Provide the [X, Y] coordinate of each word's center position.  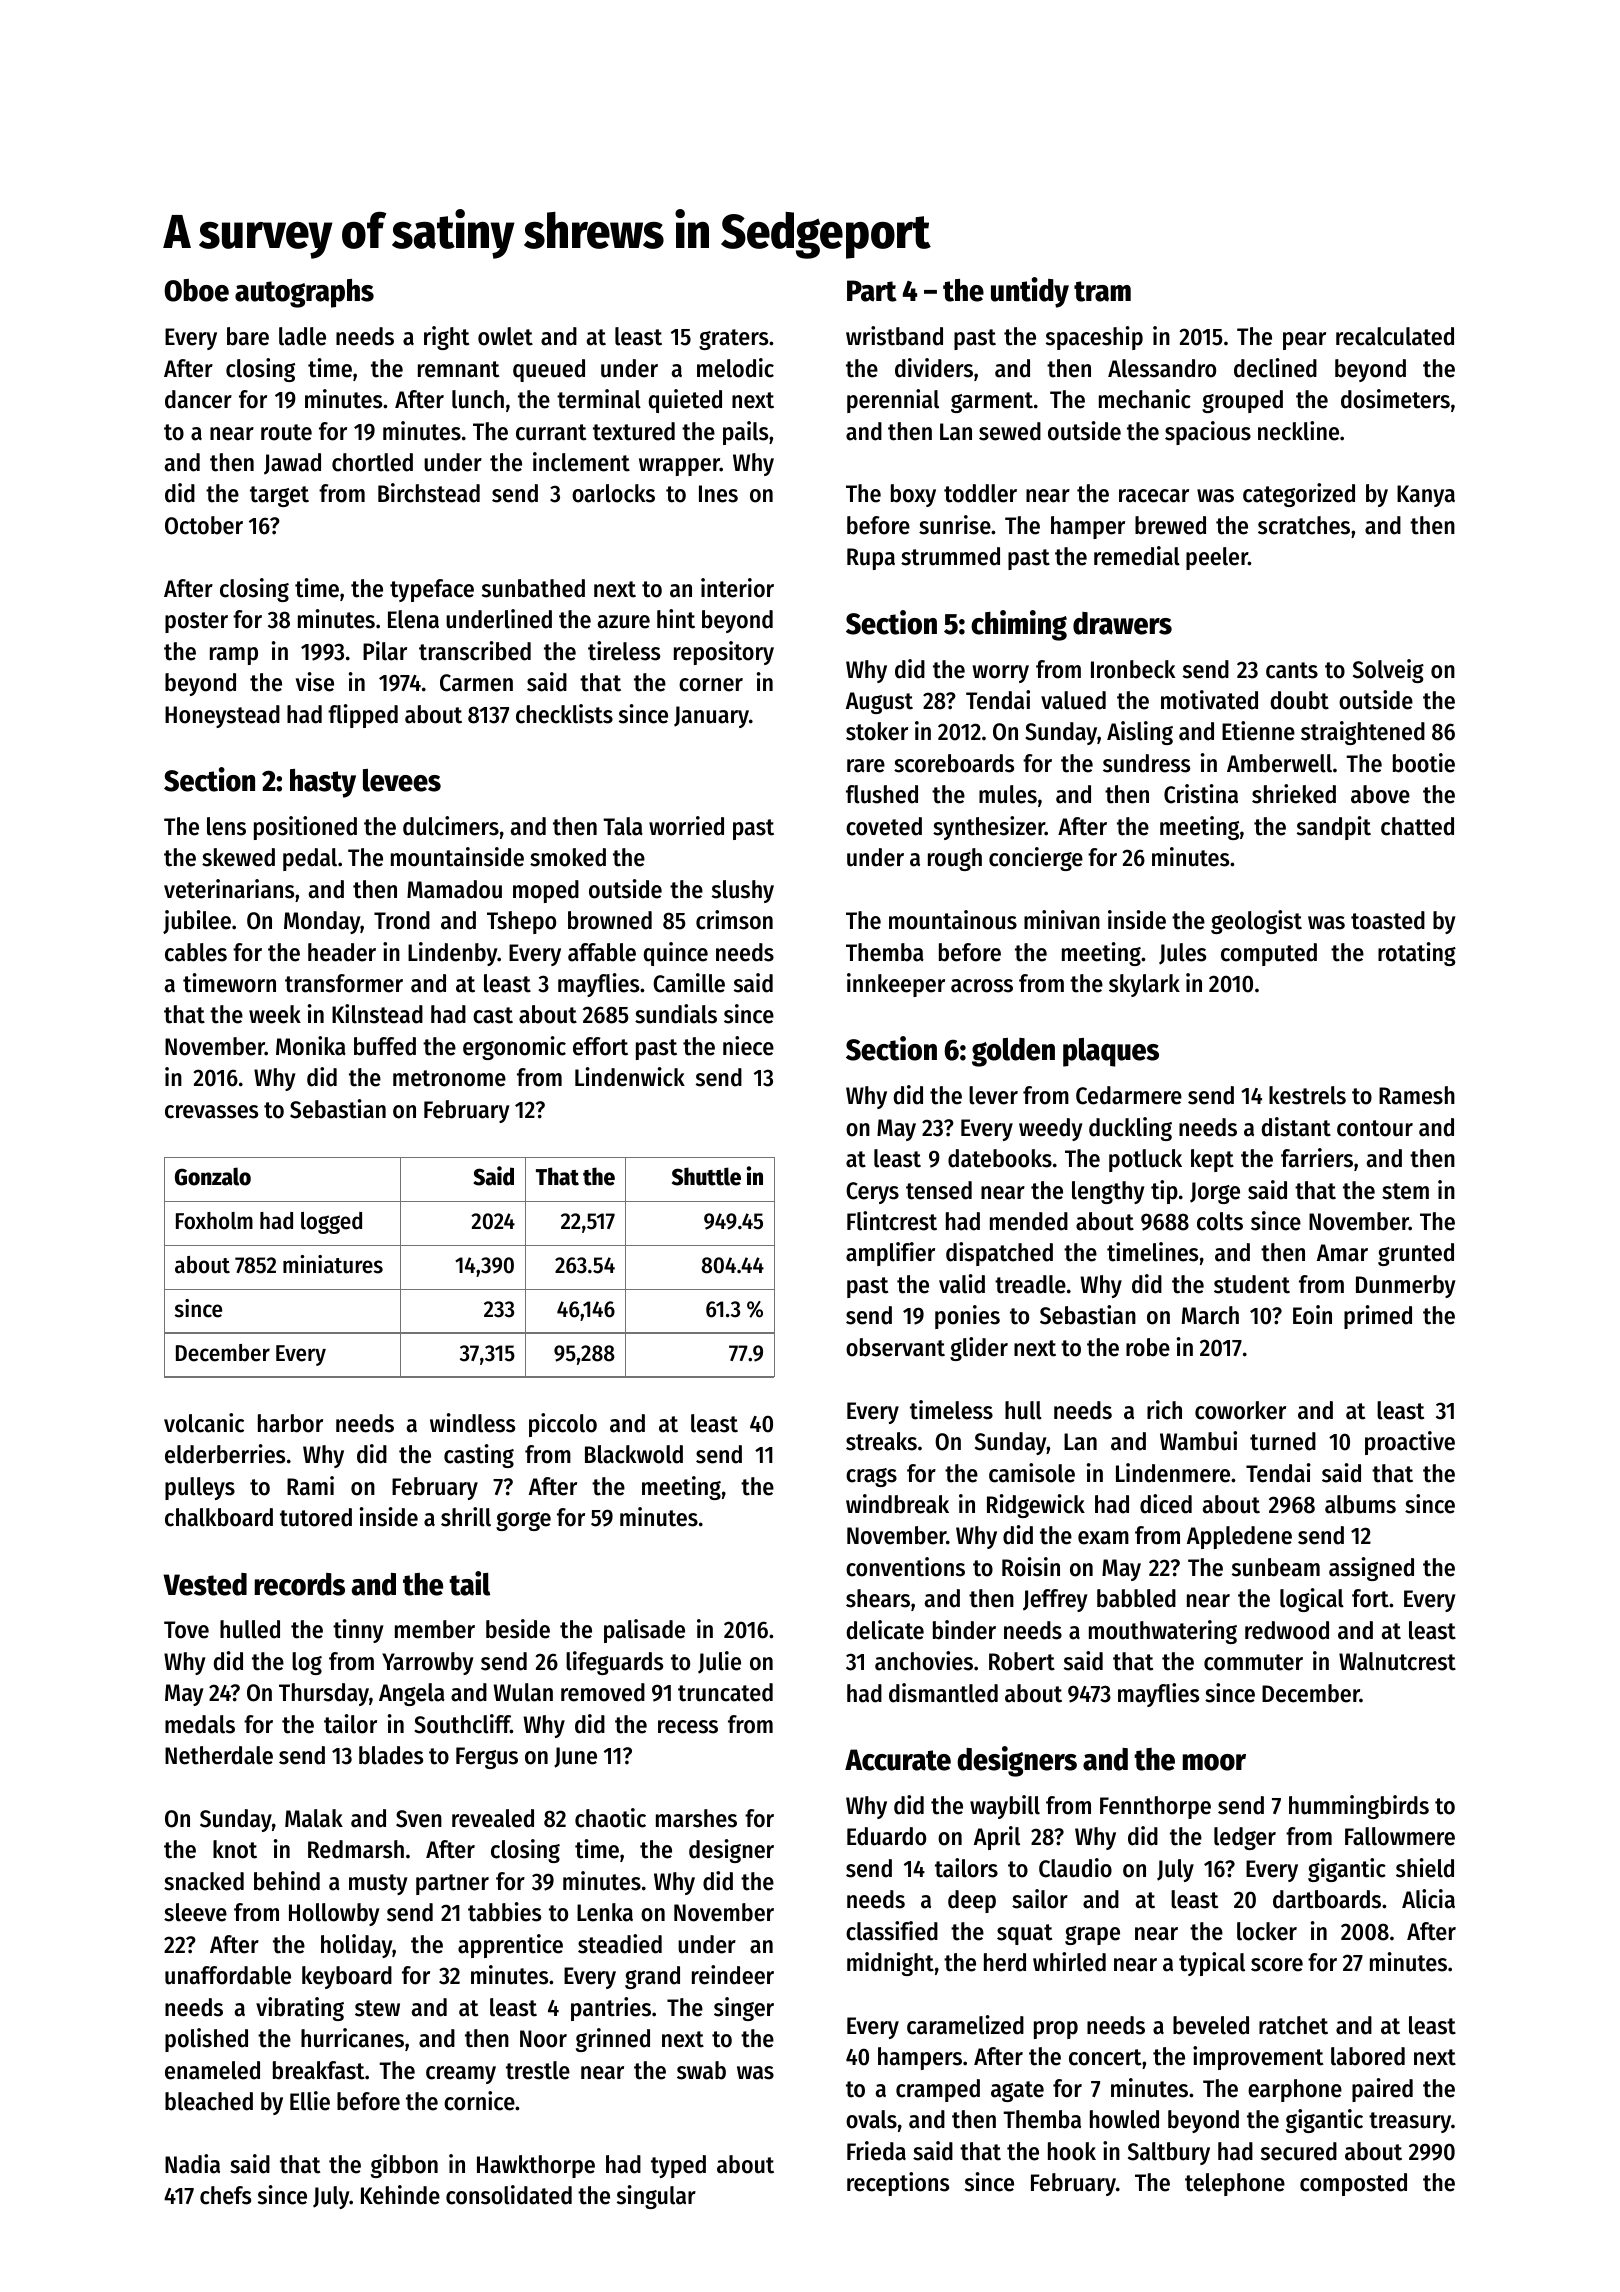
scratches [1304, 525]
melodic [735, 368]
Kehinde [400, 2195]
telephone [1235, 2184]
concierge [1036, 859]
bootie [1424, 763]
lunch [478, 399]
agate [1017, 2091]
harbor [290, 1423]
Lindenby [453, 954]
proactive [1410, 1443]
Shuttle [706, 1176]
